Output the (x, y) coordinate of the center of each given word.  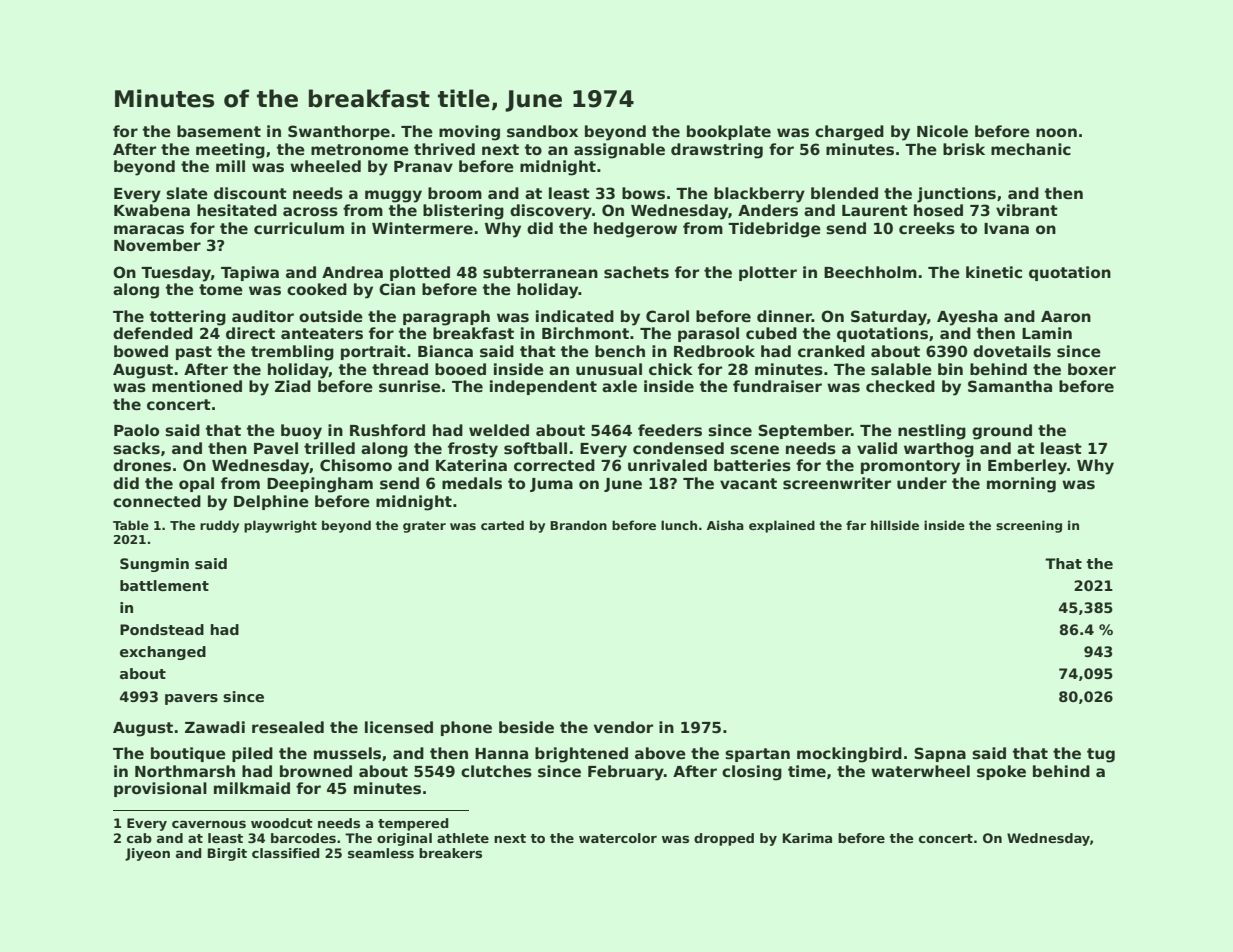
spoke (1001, 772)
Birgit (227, 854)
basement (219, 131)
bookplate (729, 132)
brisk (964, 149)
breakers (450, 853)
